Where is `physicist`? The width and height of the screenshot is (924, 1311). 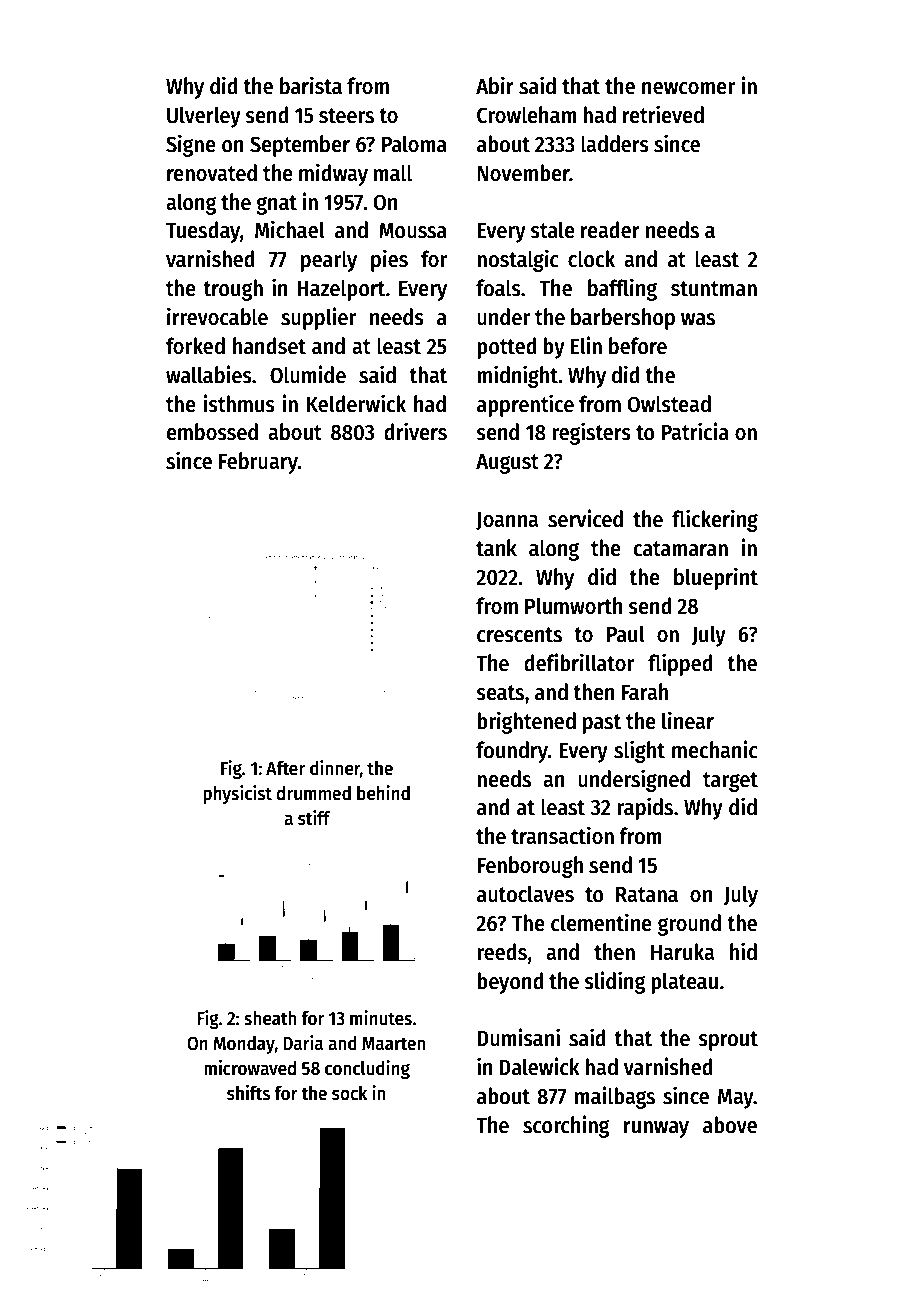 physicist is located at coordinates (237, 794).
